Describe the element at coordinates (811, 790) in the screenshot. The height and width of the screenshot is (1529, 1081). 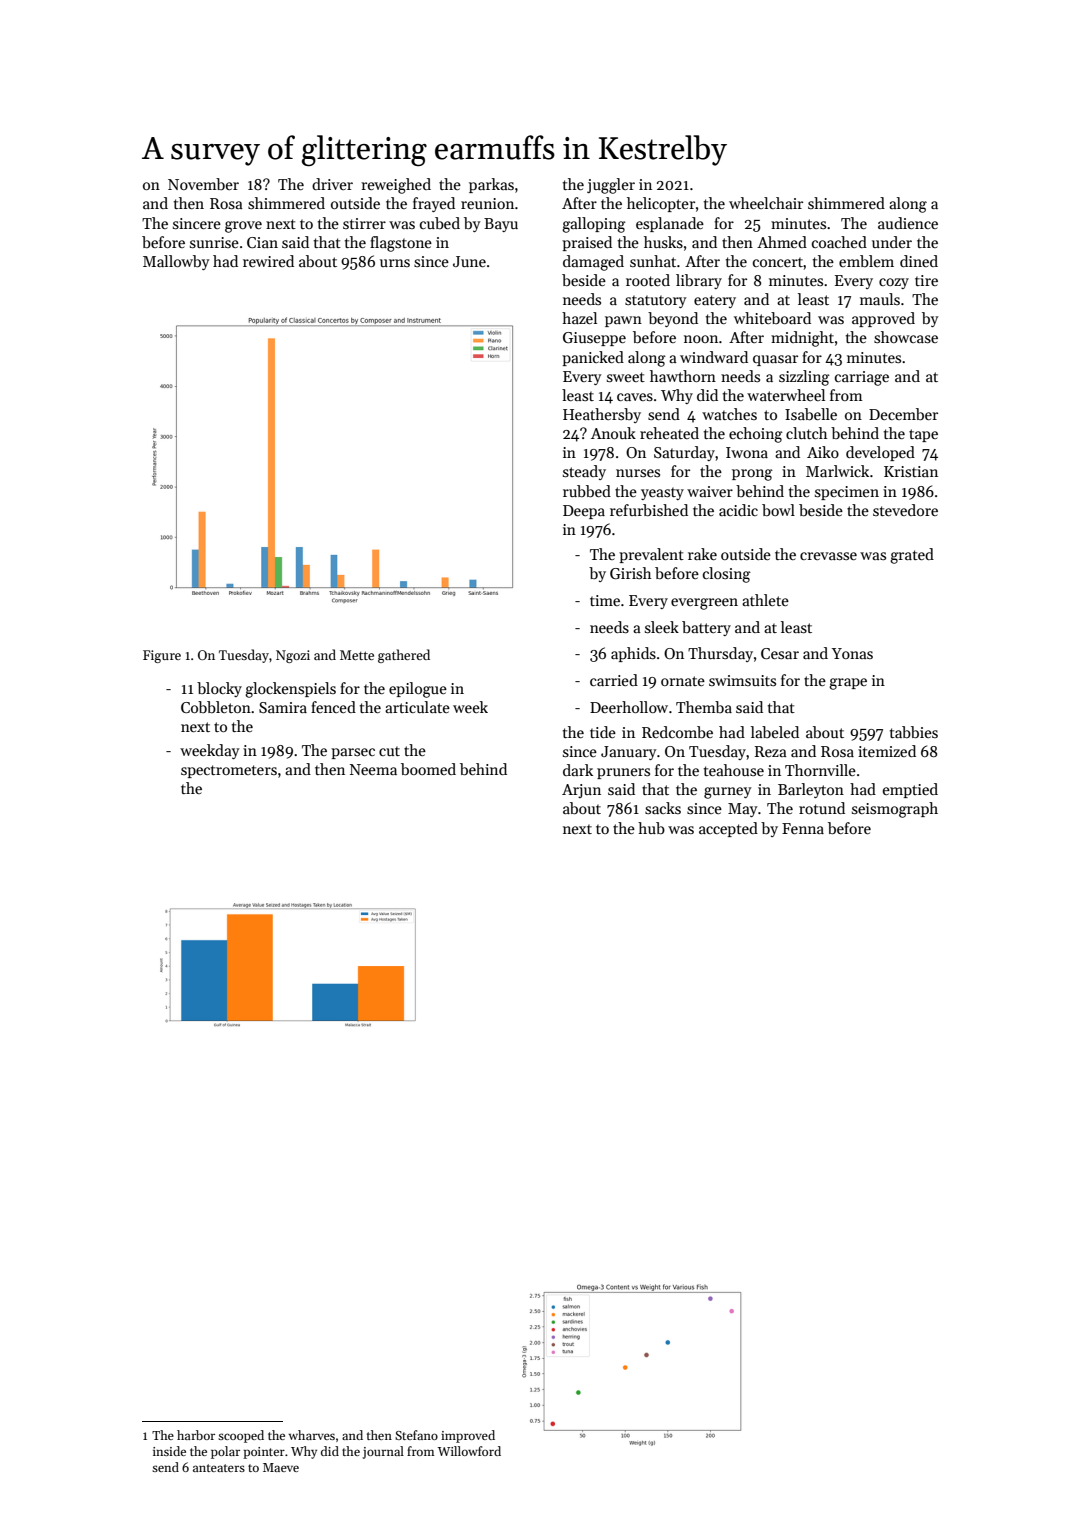
I see `Barleyton` at that location.
